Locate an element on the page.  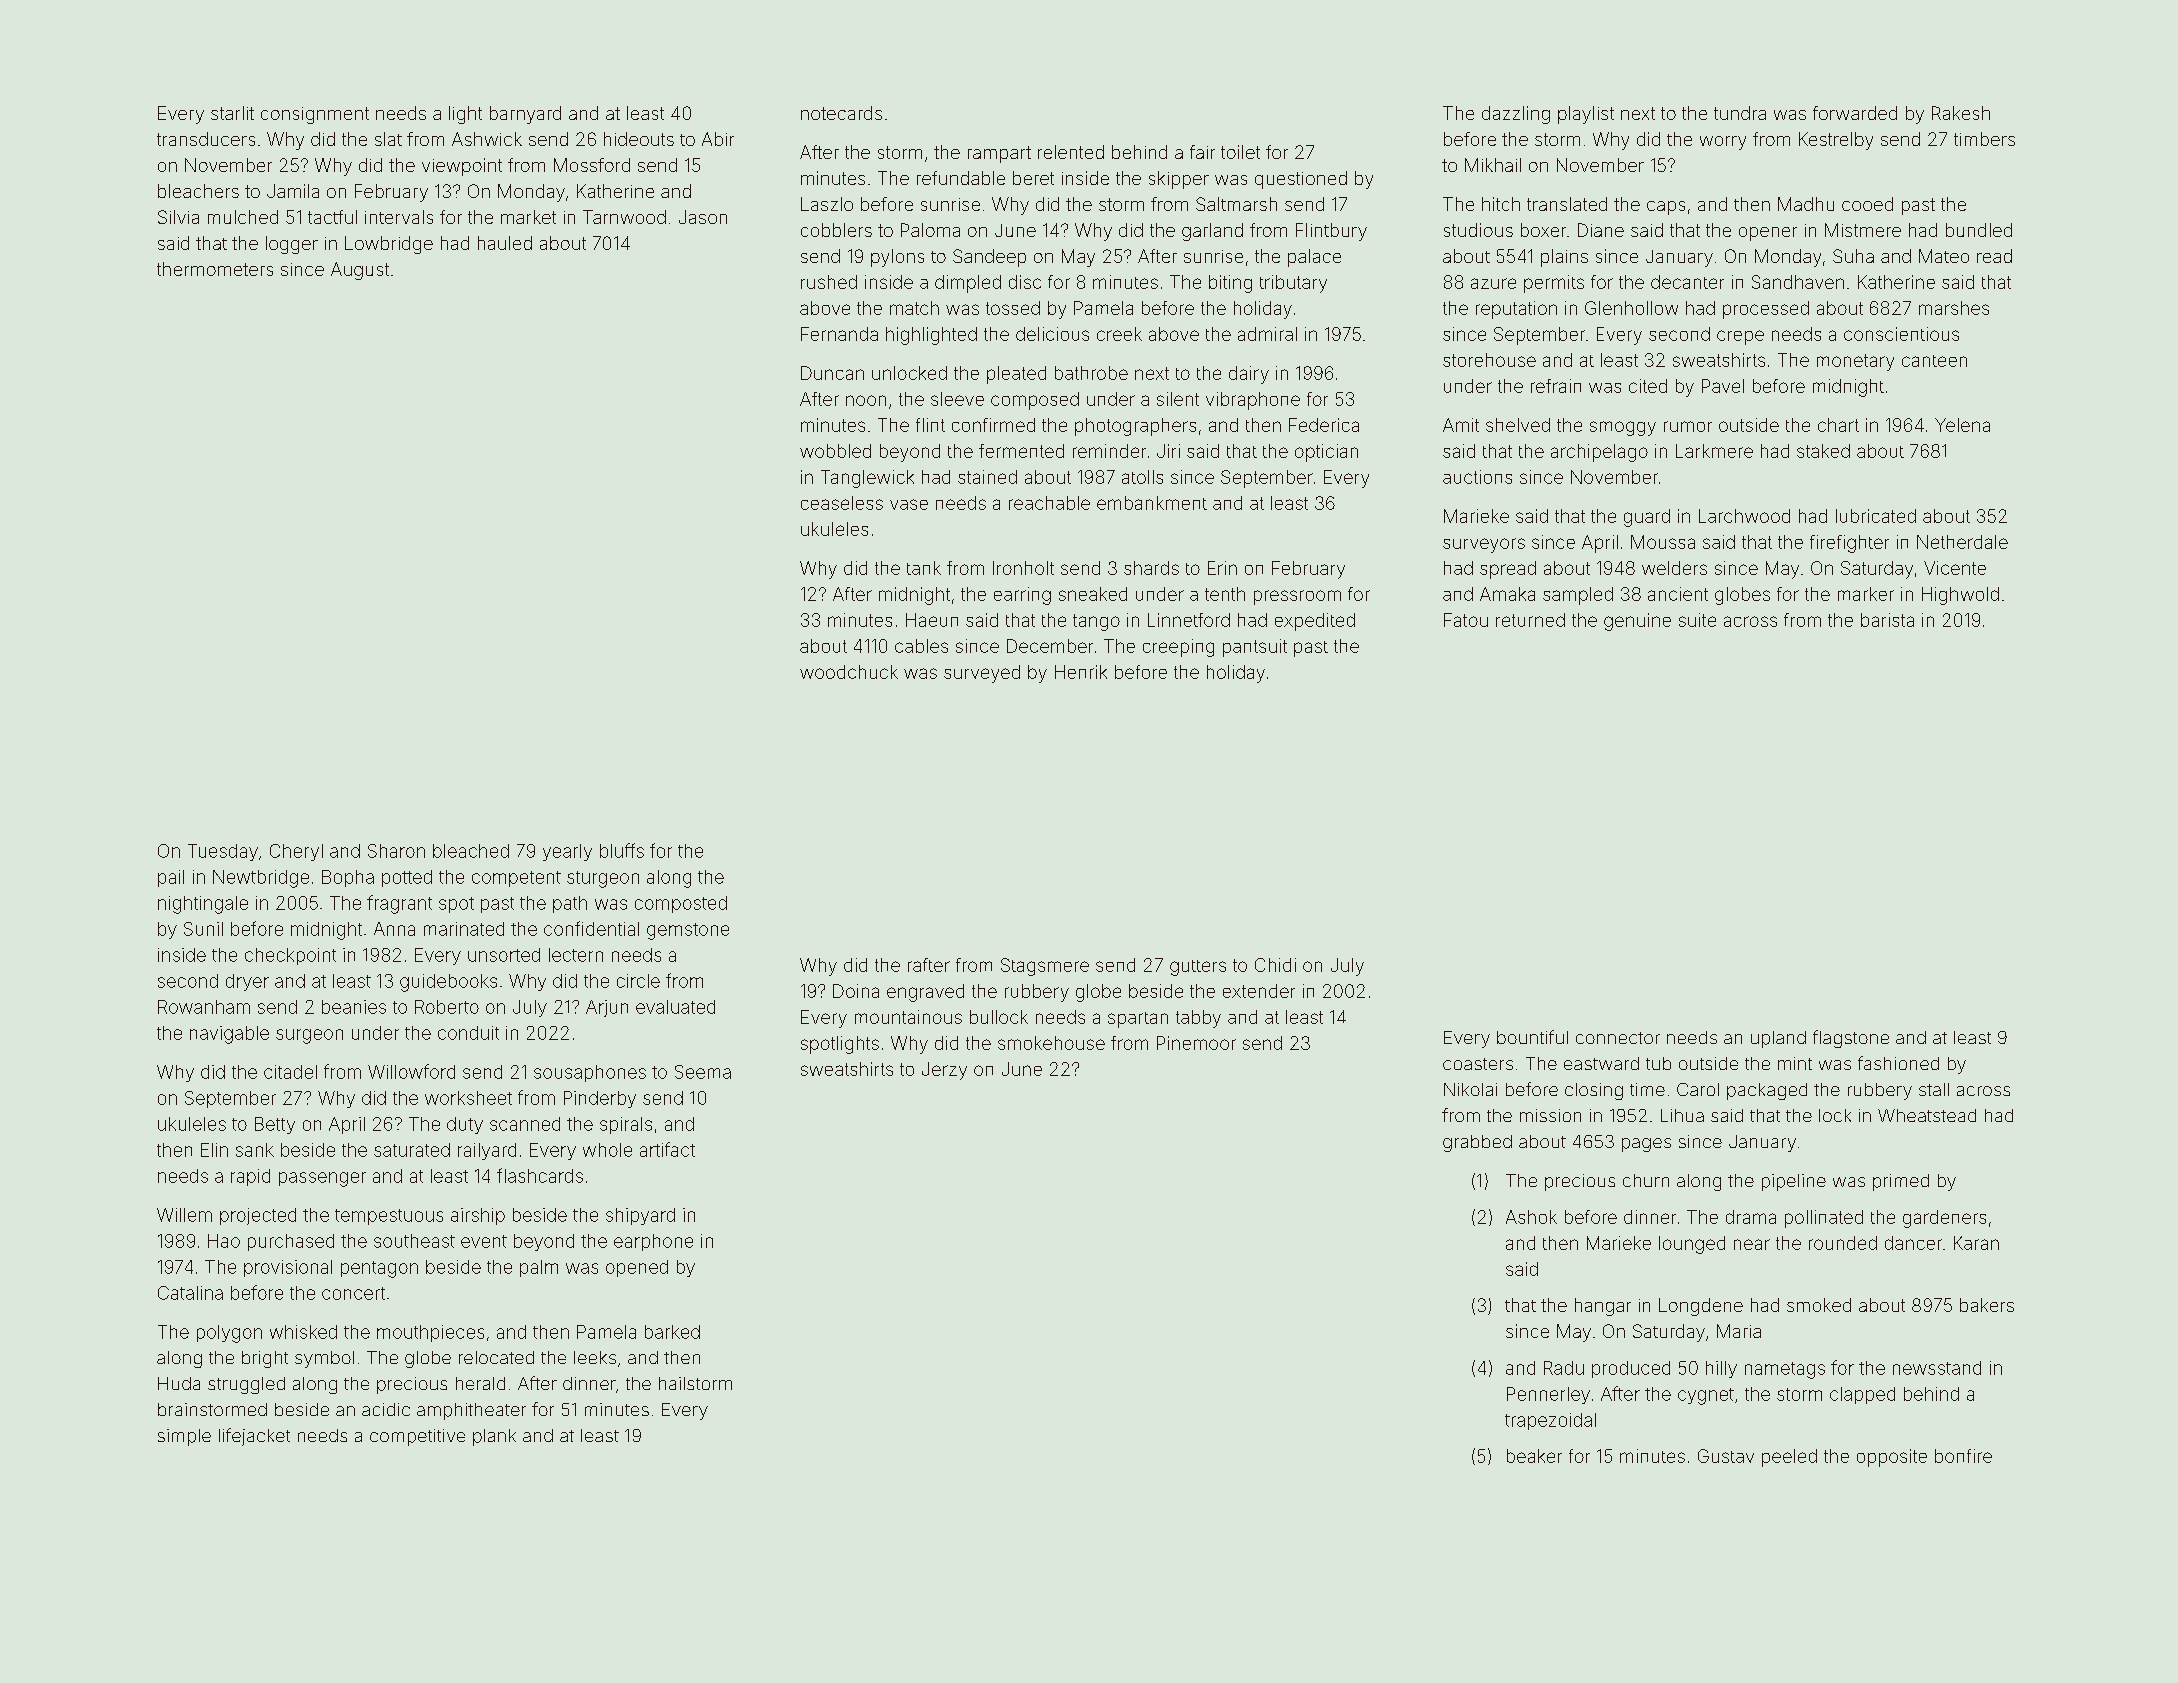
fair is located at coordinates (1202, 152).
